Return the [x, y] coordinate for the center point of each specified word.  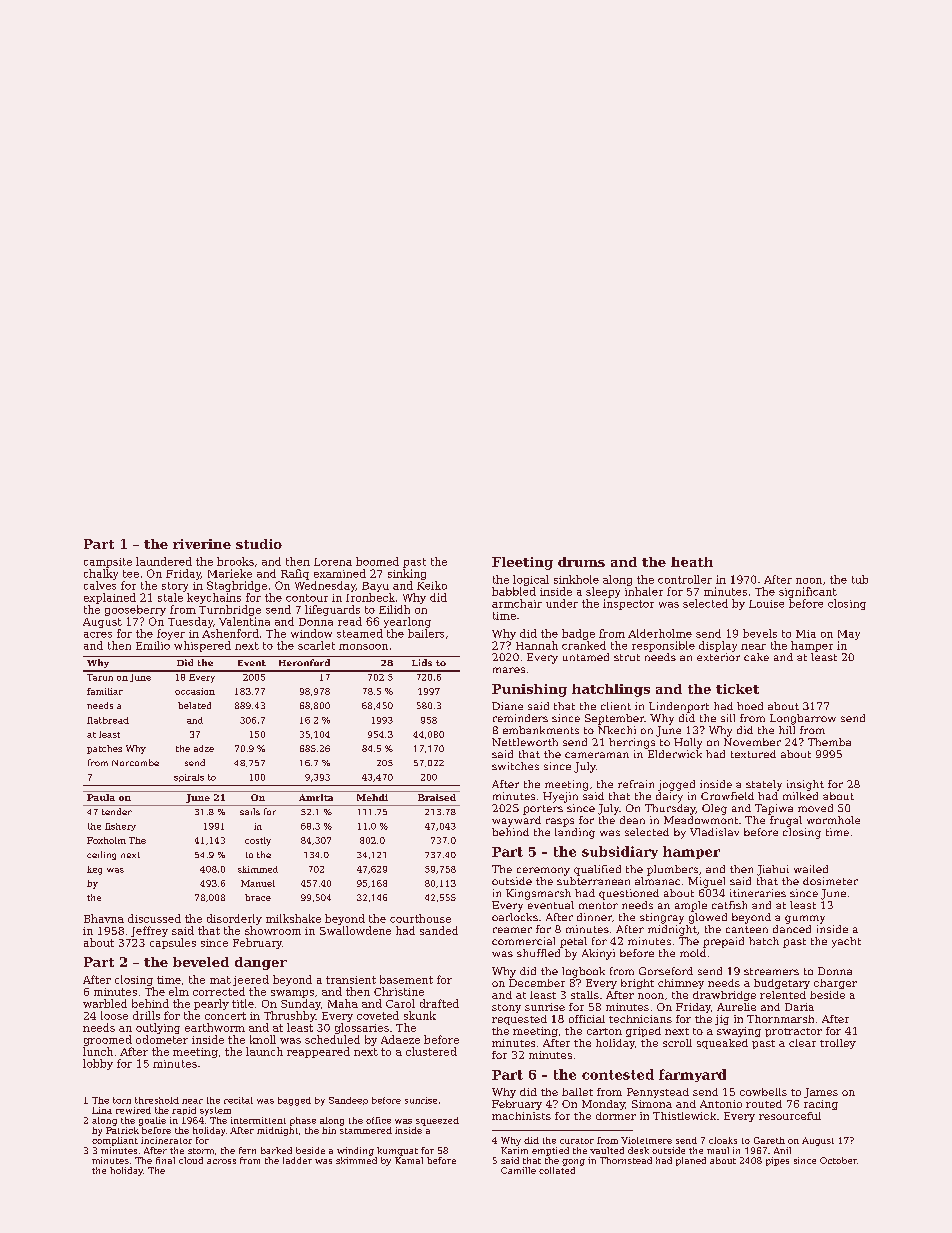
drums [581, 562]
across [221, 1161]
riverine [202, 544]
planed [691, 1161]
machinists [521, 1116]
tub [860, 579]
